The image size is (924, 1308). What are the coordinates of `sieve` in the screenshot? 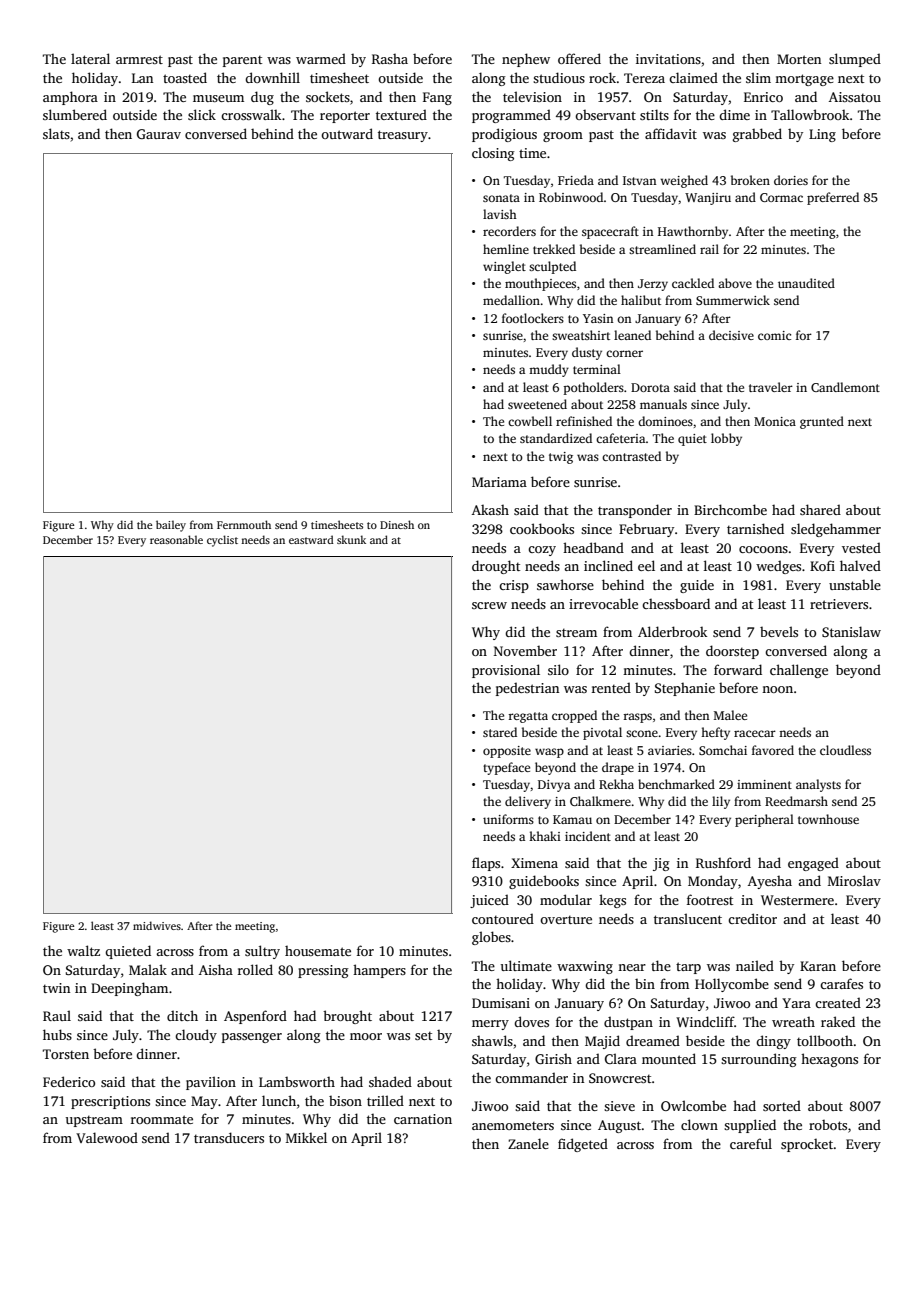 It's located at (619, 1106).
